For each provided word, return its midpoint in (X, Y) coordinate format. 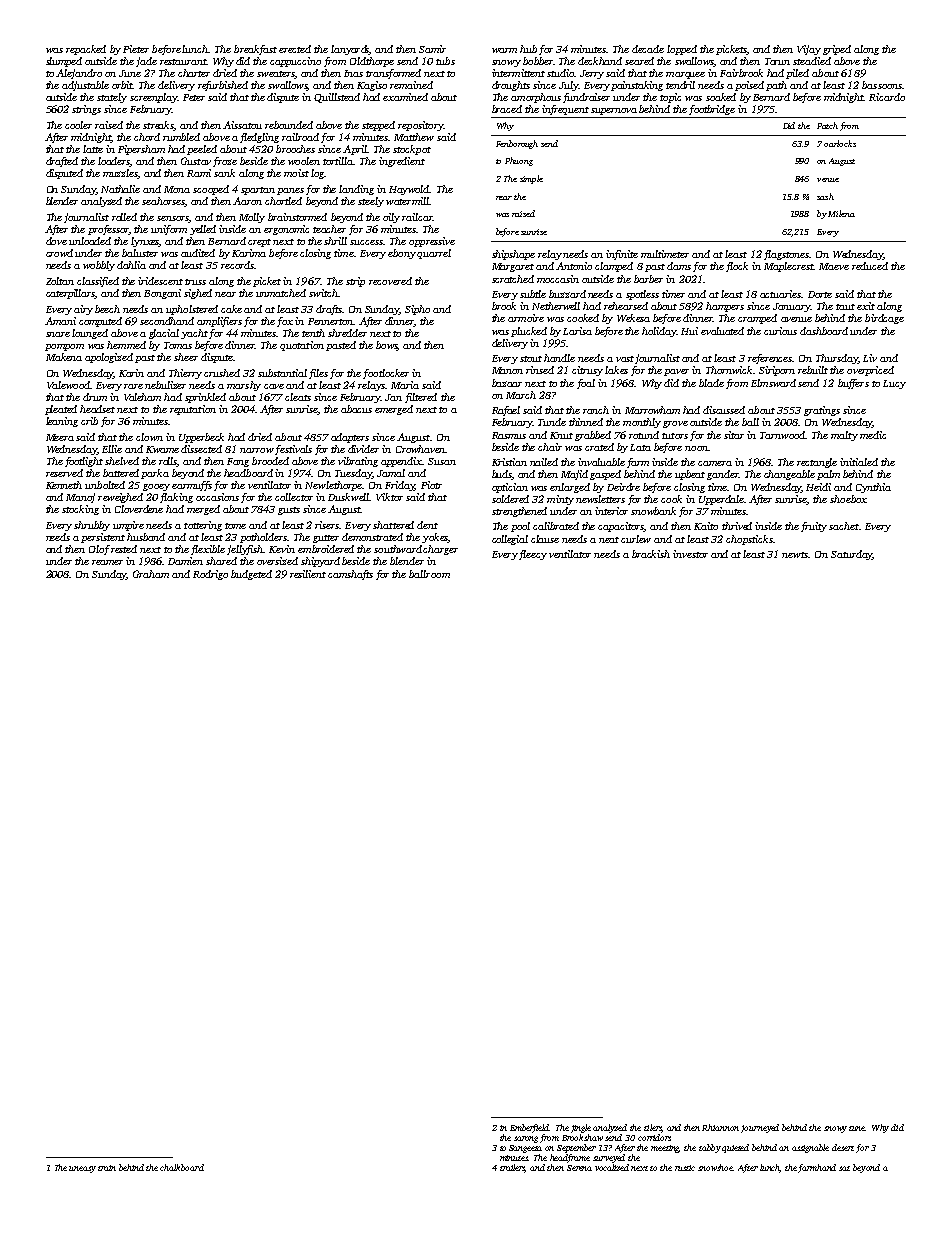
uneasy (82, 1169)
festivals (293, 450)
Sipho (417, 310)
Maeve (834, 266)
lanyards (350, 50)
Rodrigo (210, 575)
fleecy (533, 555)
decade (648, 49)
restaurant (183, 62)
